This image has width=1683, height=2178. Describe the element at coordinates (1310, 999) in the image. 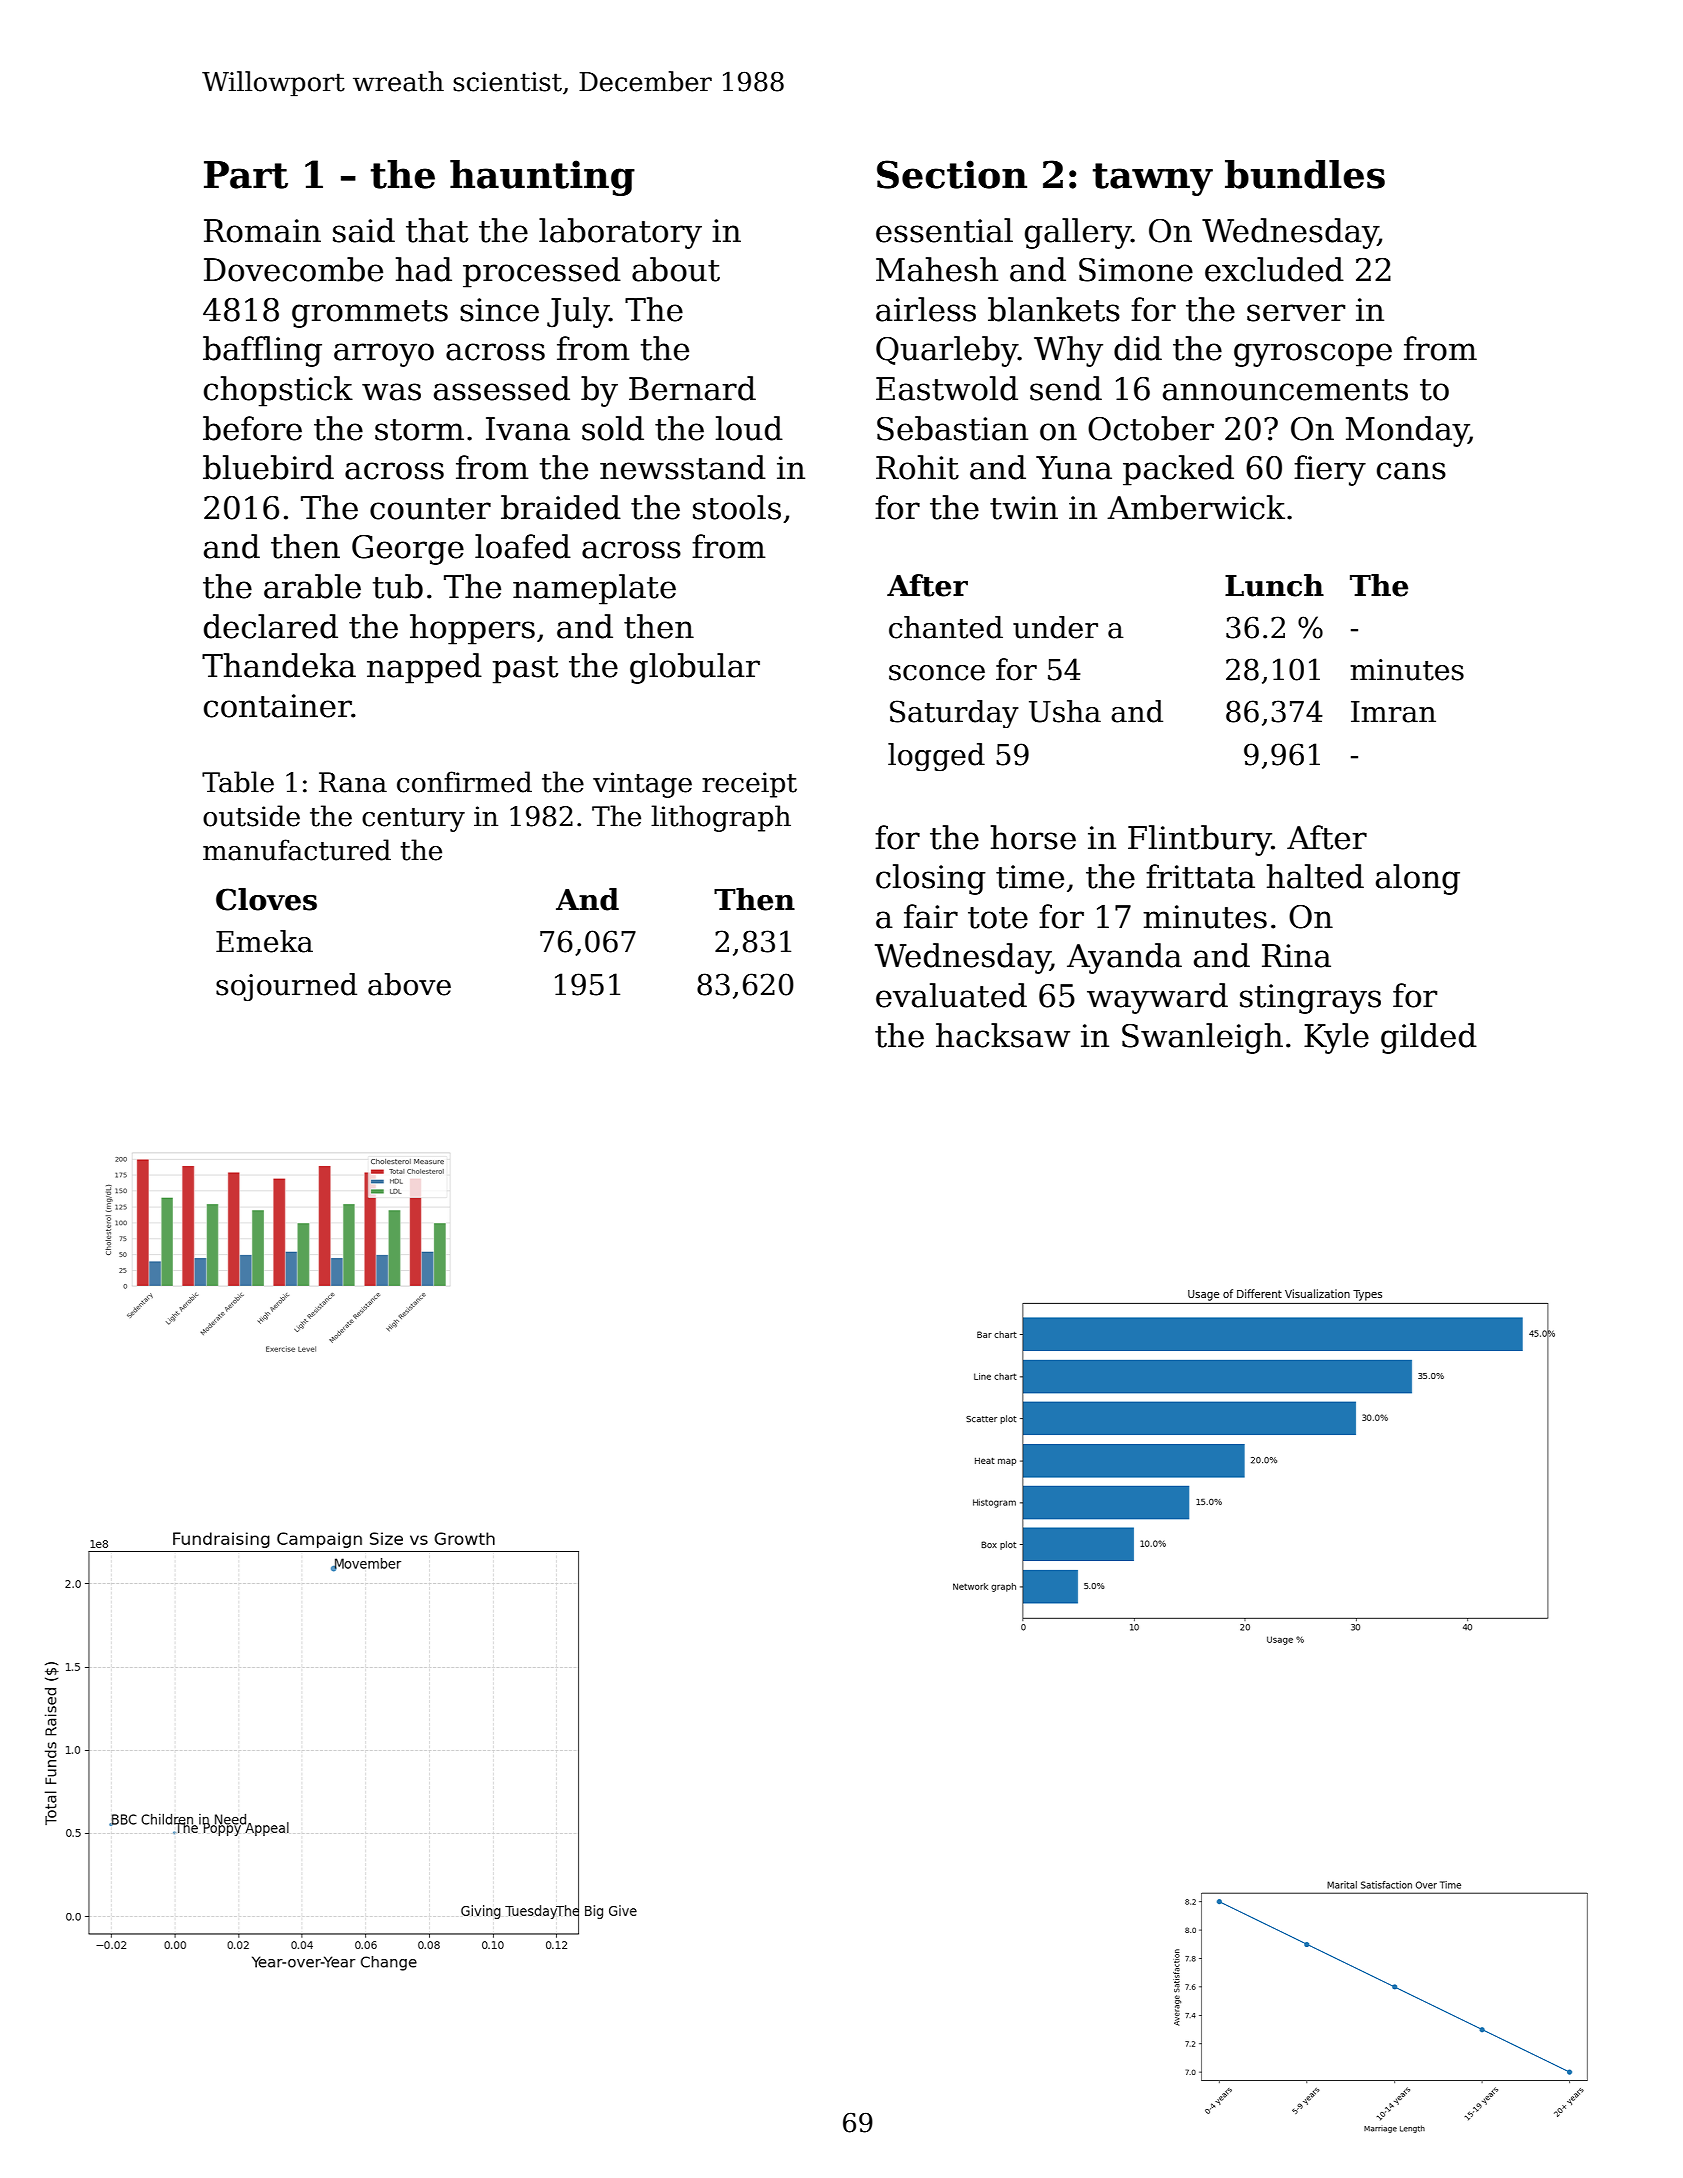

I see `stingrays` at that location.
